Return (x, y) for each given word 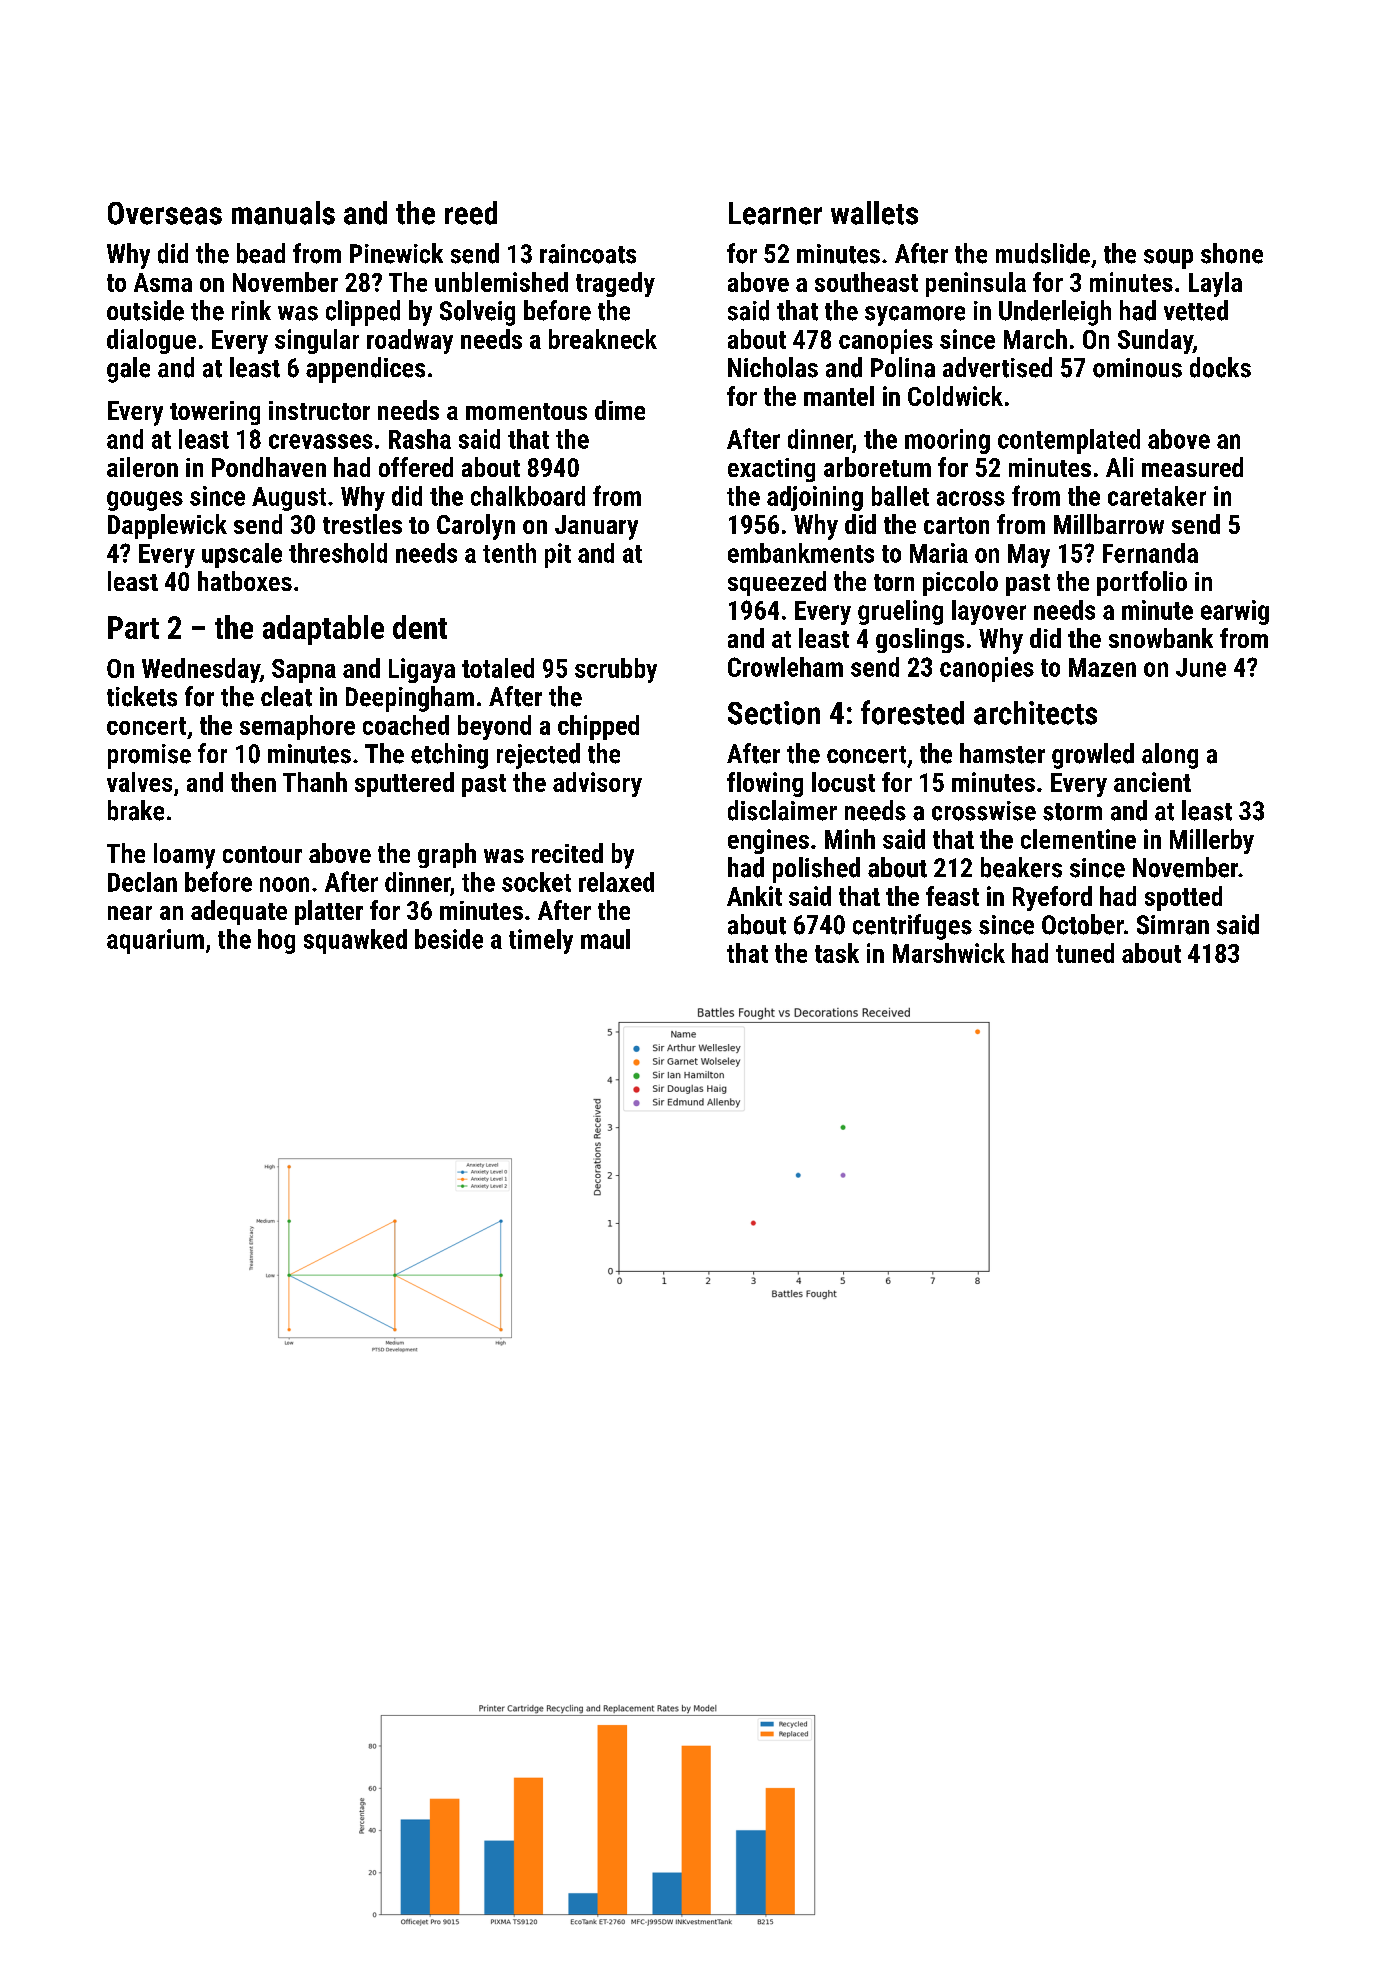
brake (136, 810)
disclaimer (782, 810)
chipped (598, 727)
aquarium (155, 941)
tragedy (615, 284)
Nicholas (773, 367)
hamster (1002, 753)
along (1170, 756)
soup (1168, 259)
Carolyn (476, 527)
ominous (1137, 368)
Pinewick (396, 253)
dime (620, 410)
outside (145, 310)
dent (420, 627)
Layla (1215, 284)
